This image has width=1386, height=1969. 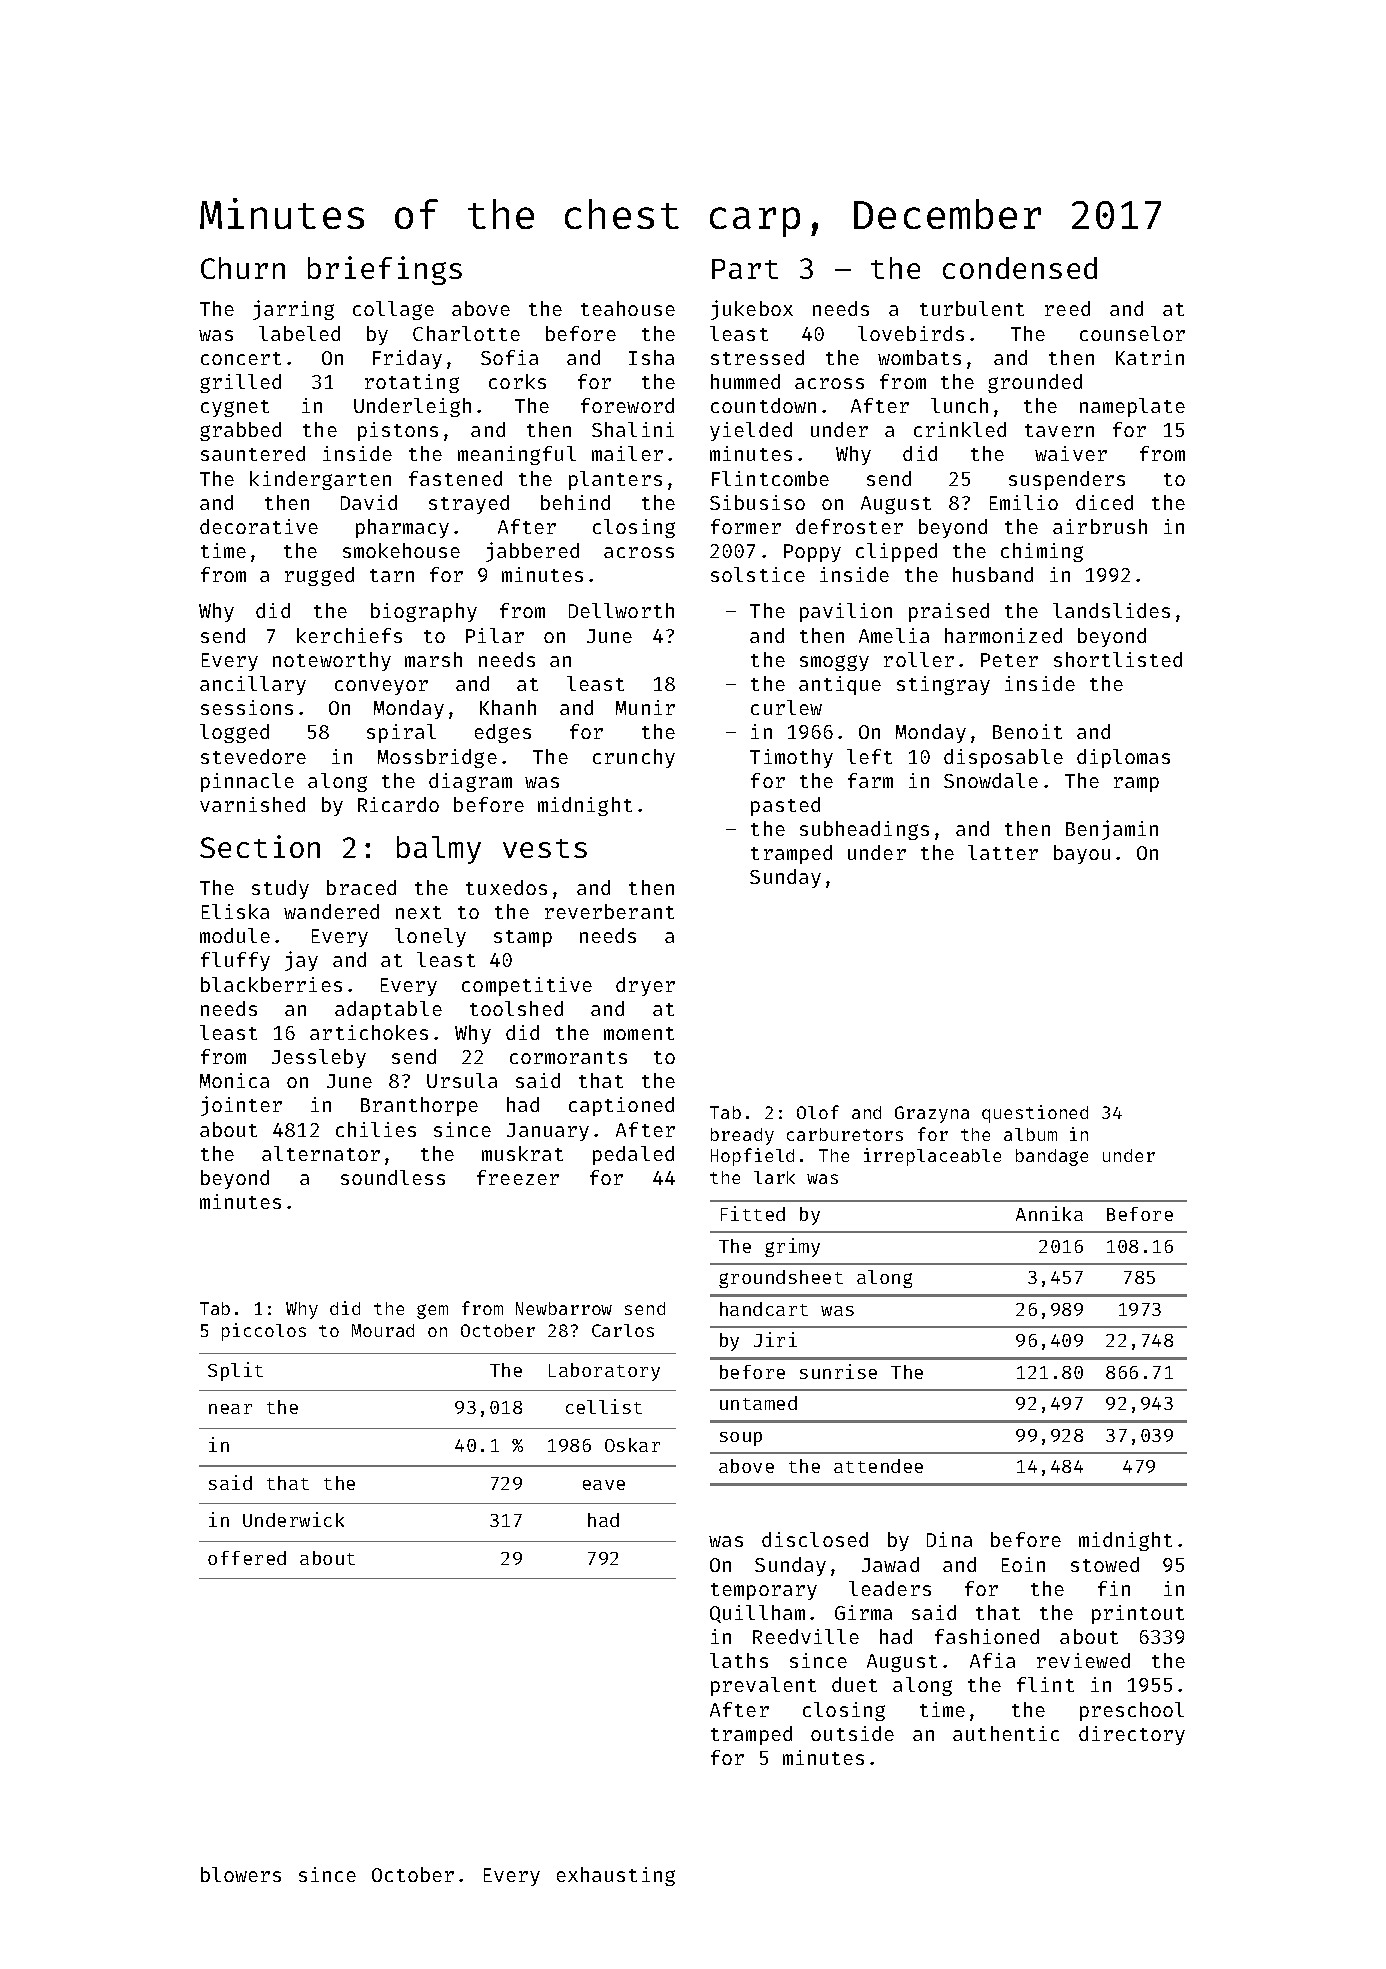 I want to click on concert, so click(x=241, y=358).
